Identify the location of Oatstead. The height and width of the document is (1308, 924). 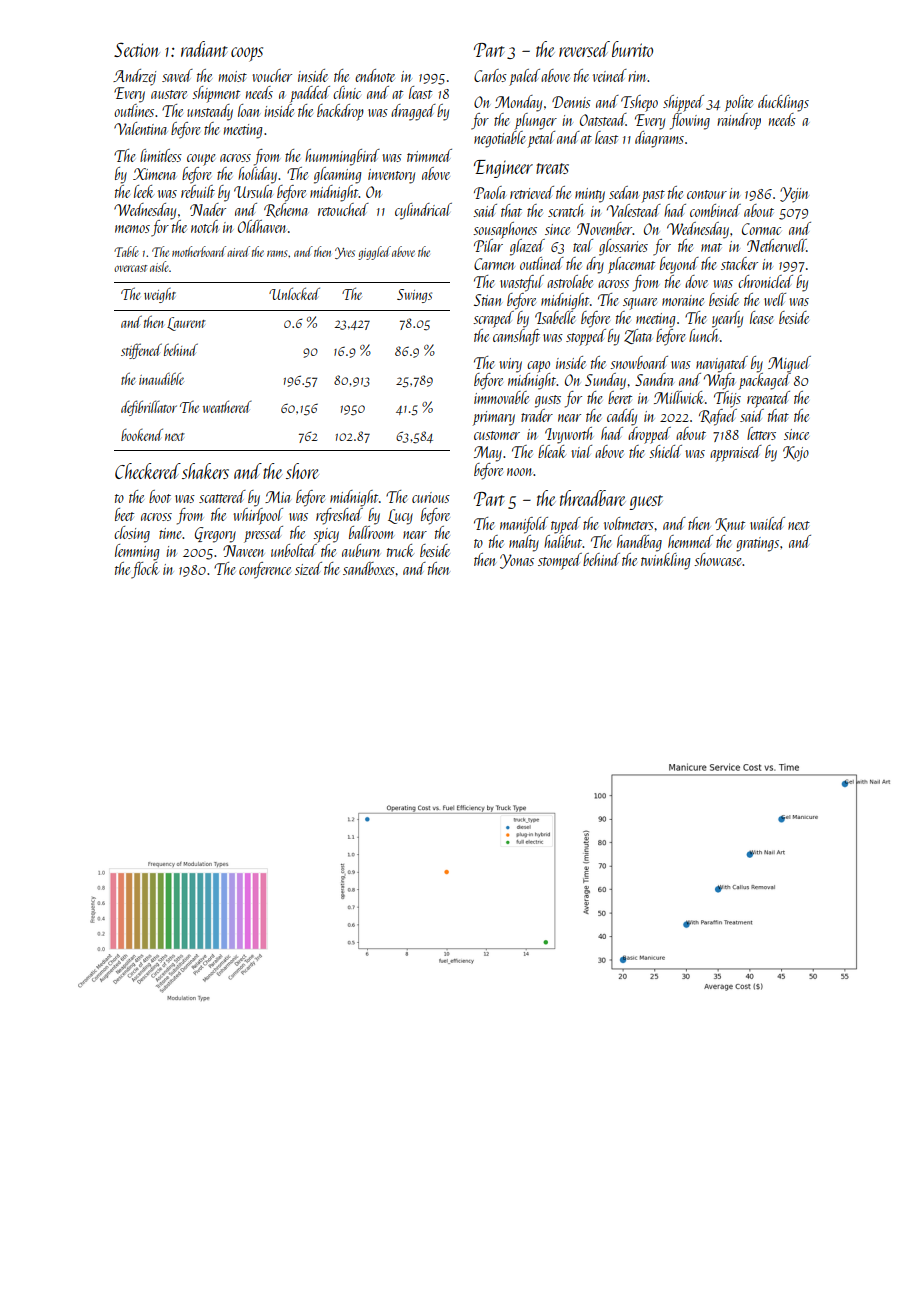
(603, 119).
